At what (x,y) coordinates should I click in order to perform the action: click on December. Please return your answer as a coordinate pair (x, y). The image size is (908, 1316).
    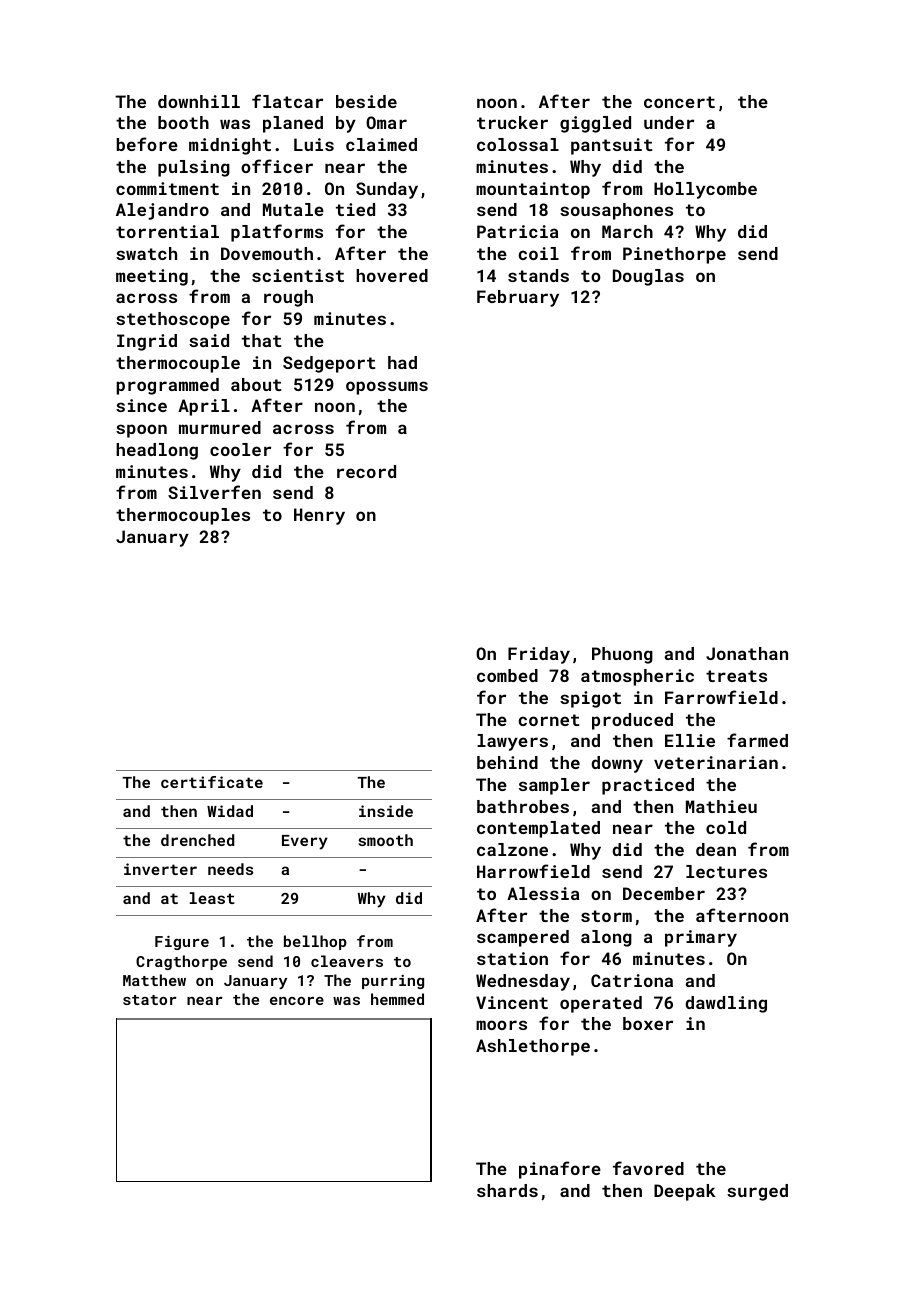
    Looking at the image, I should click on (664, 893).
